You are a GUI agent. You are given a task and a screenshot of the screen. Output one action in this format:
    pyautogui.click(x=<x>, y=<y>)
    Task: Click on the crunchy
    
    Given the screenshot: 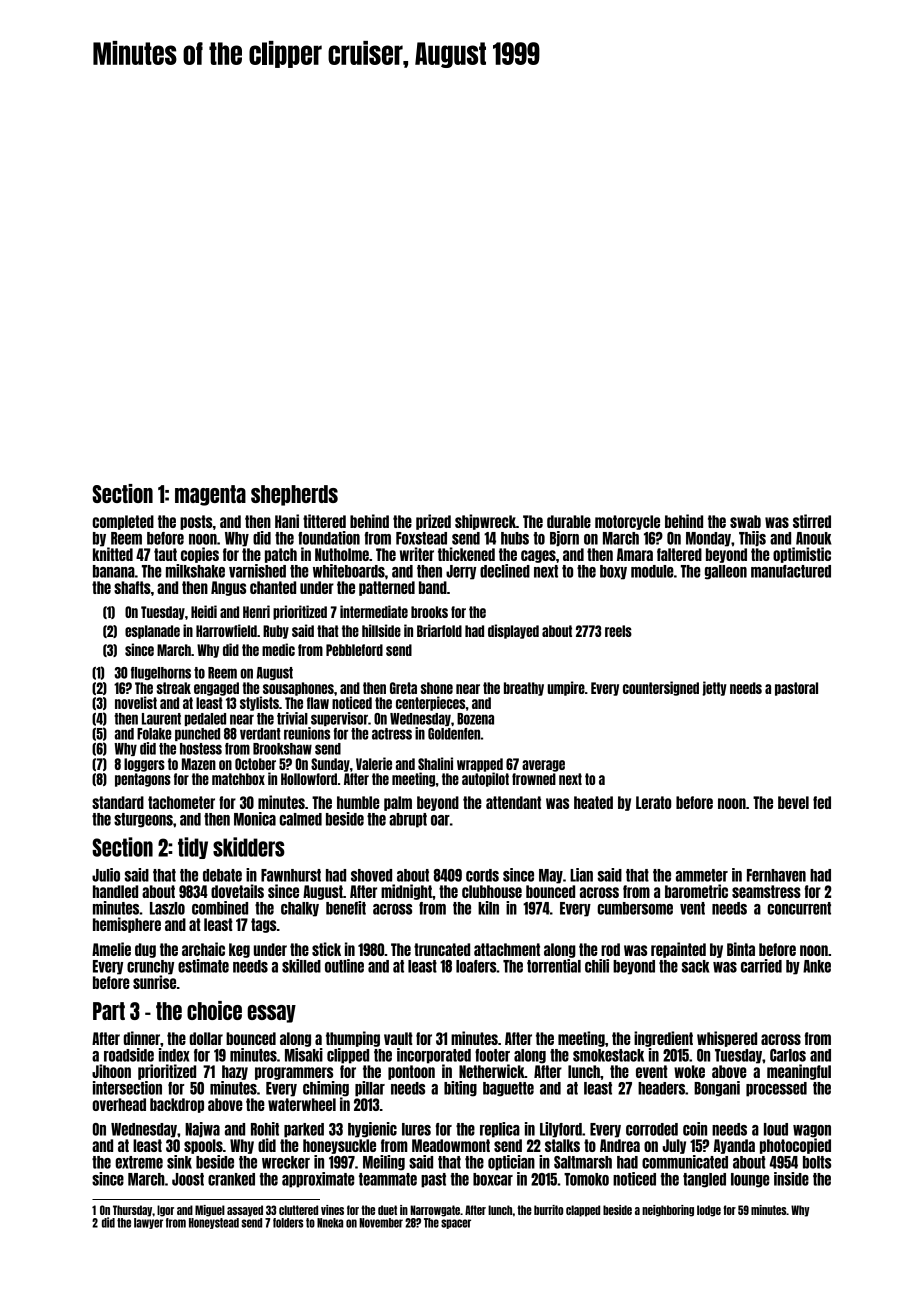 What is the action you would take?
    pyautogui.click(x=150, y=967)
